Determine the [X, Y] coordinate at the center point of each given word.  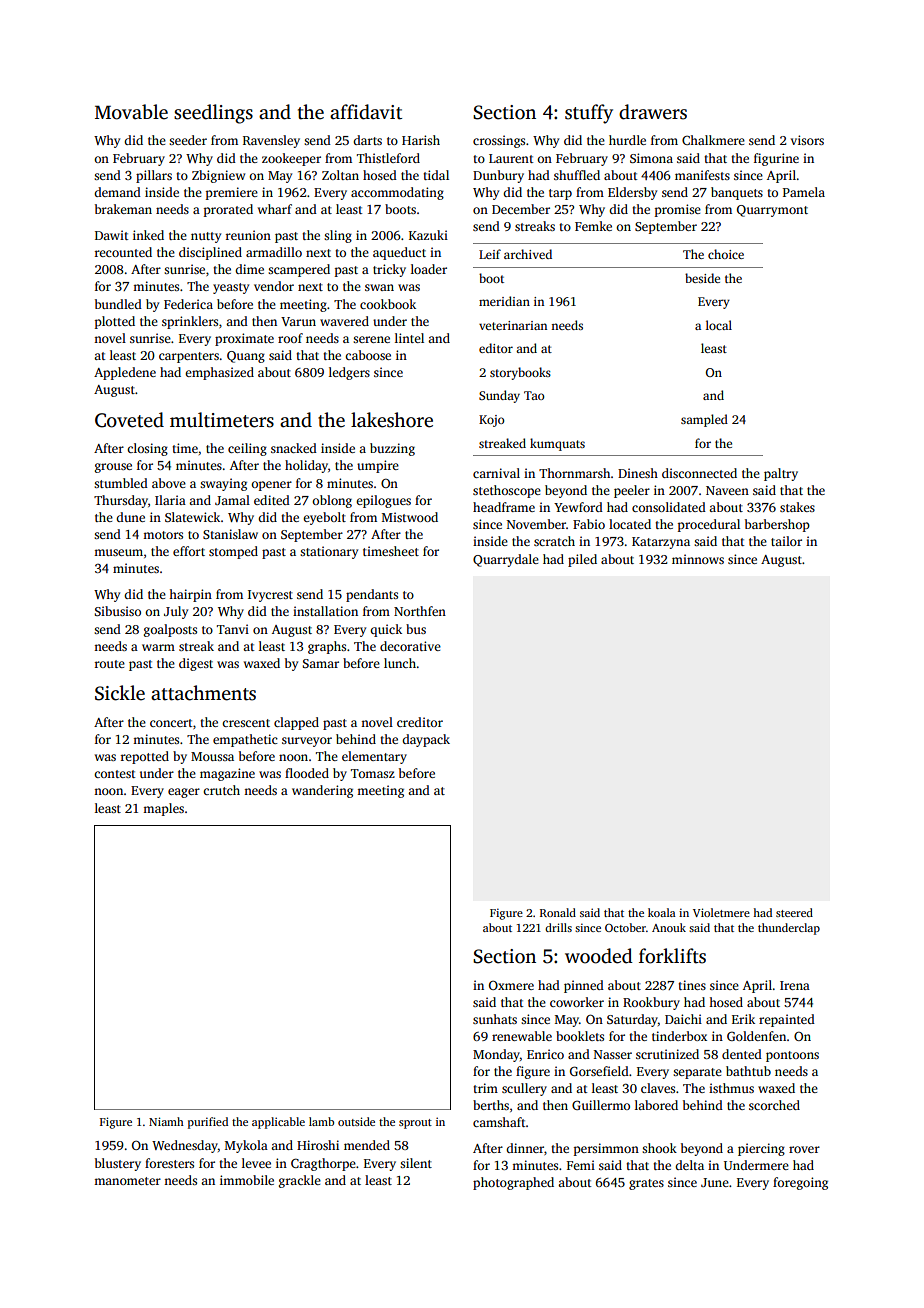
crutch [221, 790]
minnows [698, 559]
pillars [154, 176]
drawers [653, 112]
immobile [247, 1180]
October [625, 927]
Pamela [804, 192]
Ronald [558, 912]
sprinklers [190, 322]
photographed [513, 1183]
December [521, 209]
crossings [499, 141]
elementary [374, 757]
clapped [296, 723]
